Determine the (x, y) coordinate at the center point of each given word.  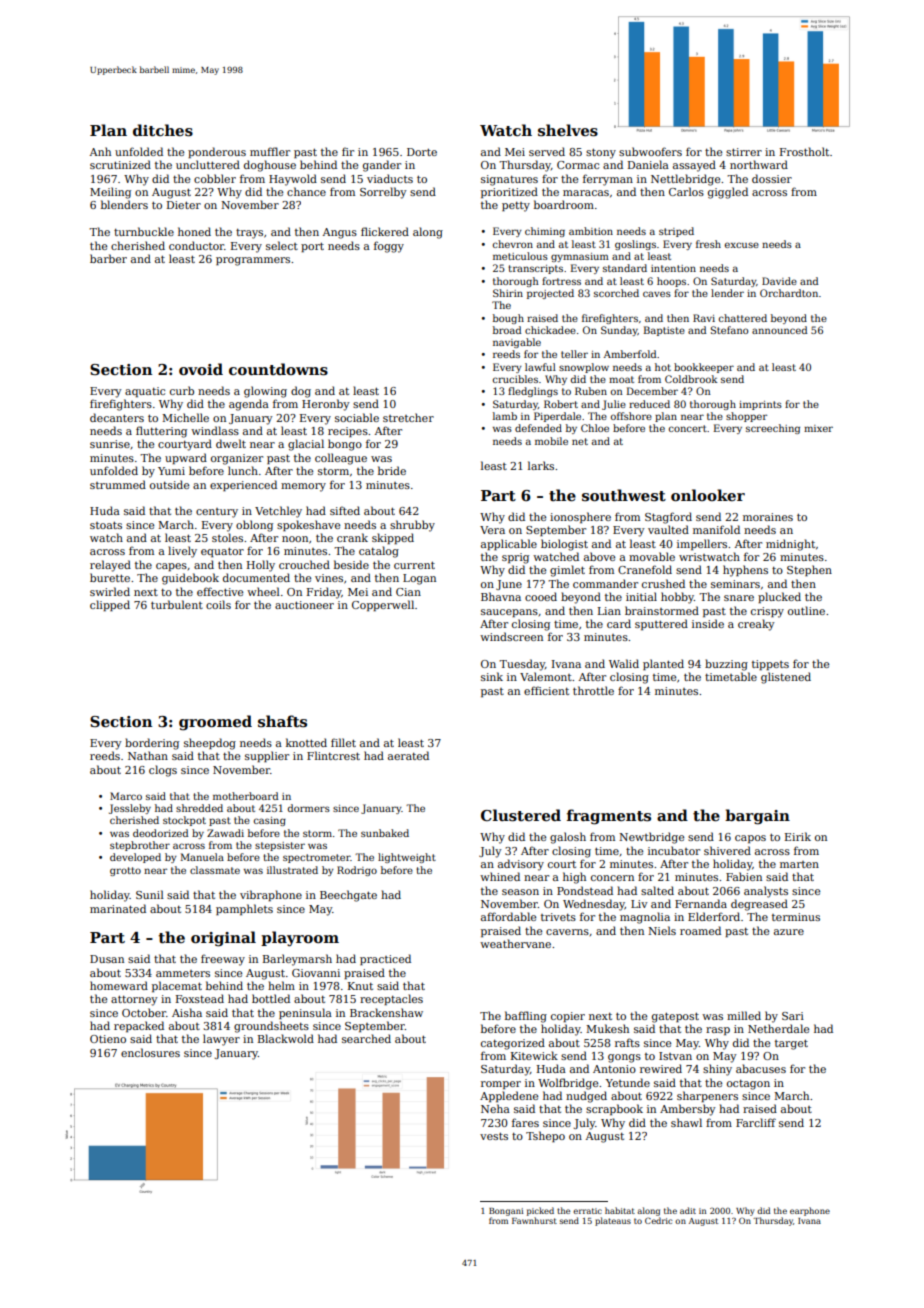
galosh (568, 838)
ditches (163, 130)
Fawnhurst (534, 1220)
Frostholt (804, 151)
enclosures (150, 1052)
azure (789, 932)
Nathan (148, 755)
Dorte (422, 152)
